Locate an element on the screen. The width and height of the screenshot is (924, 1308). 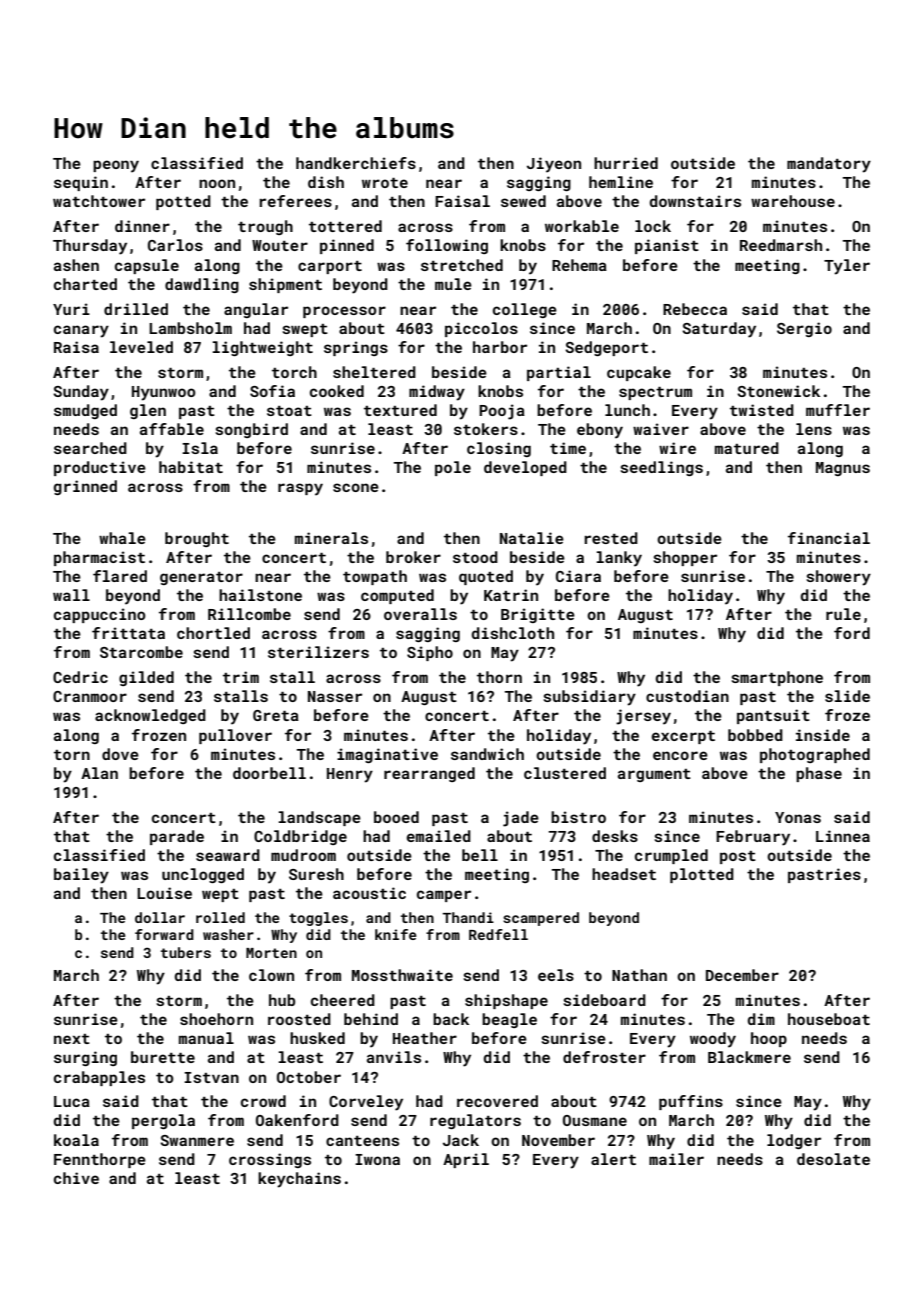
hurried is located at coordinates (626, 163).
